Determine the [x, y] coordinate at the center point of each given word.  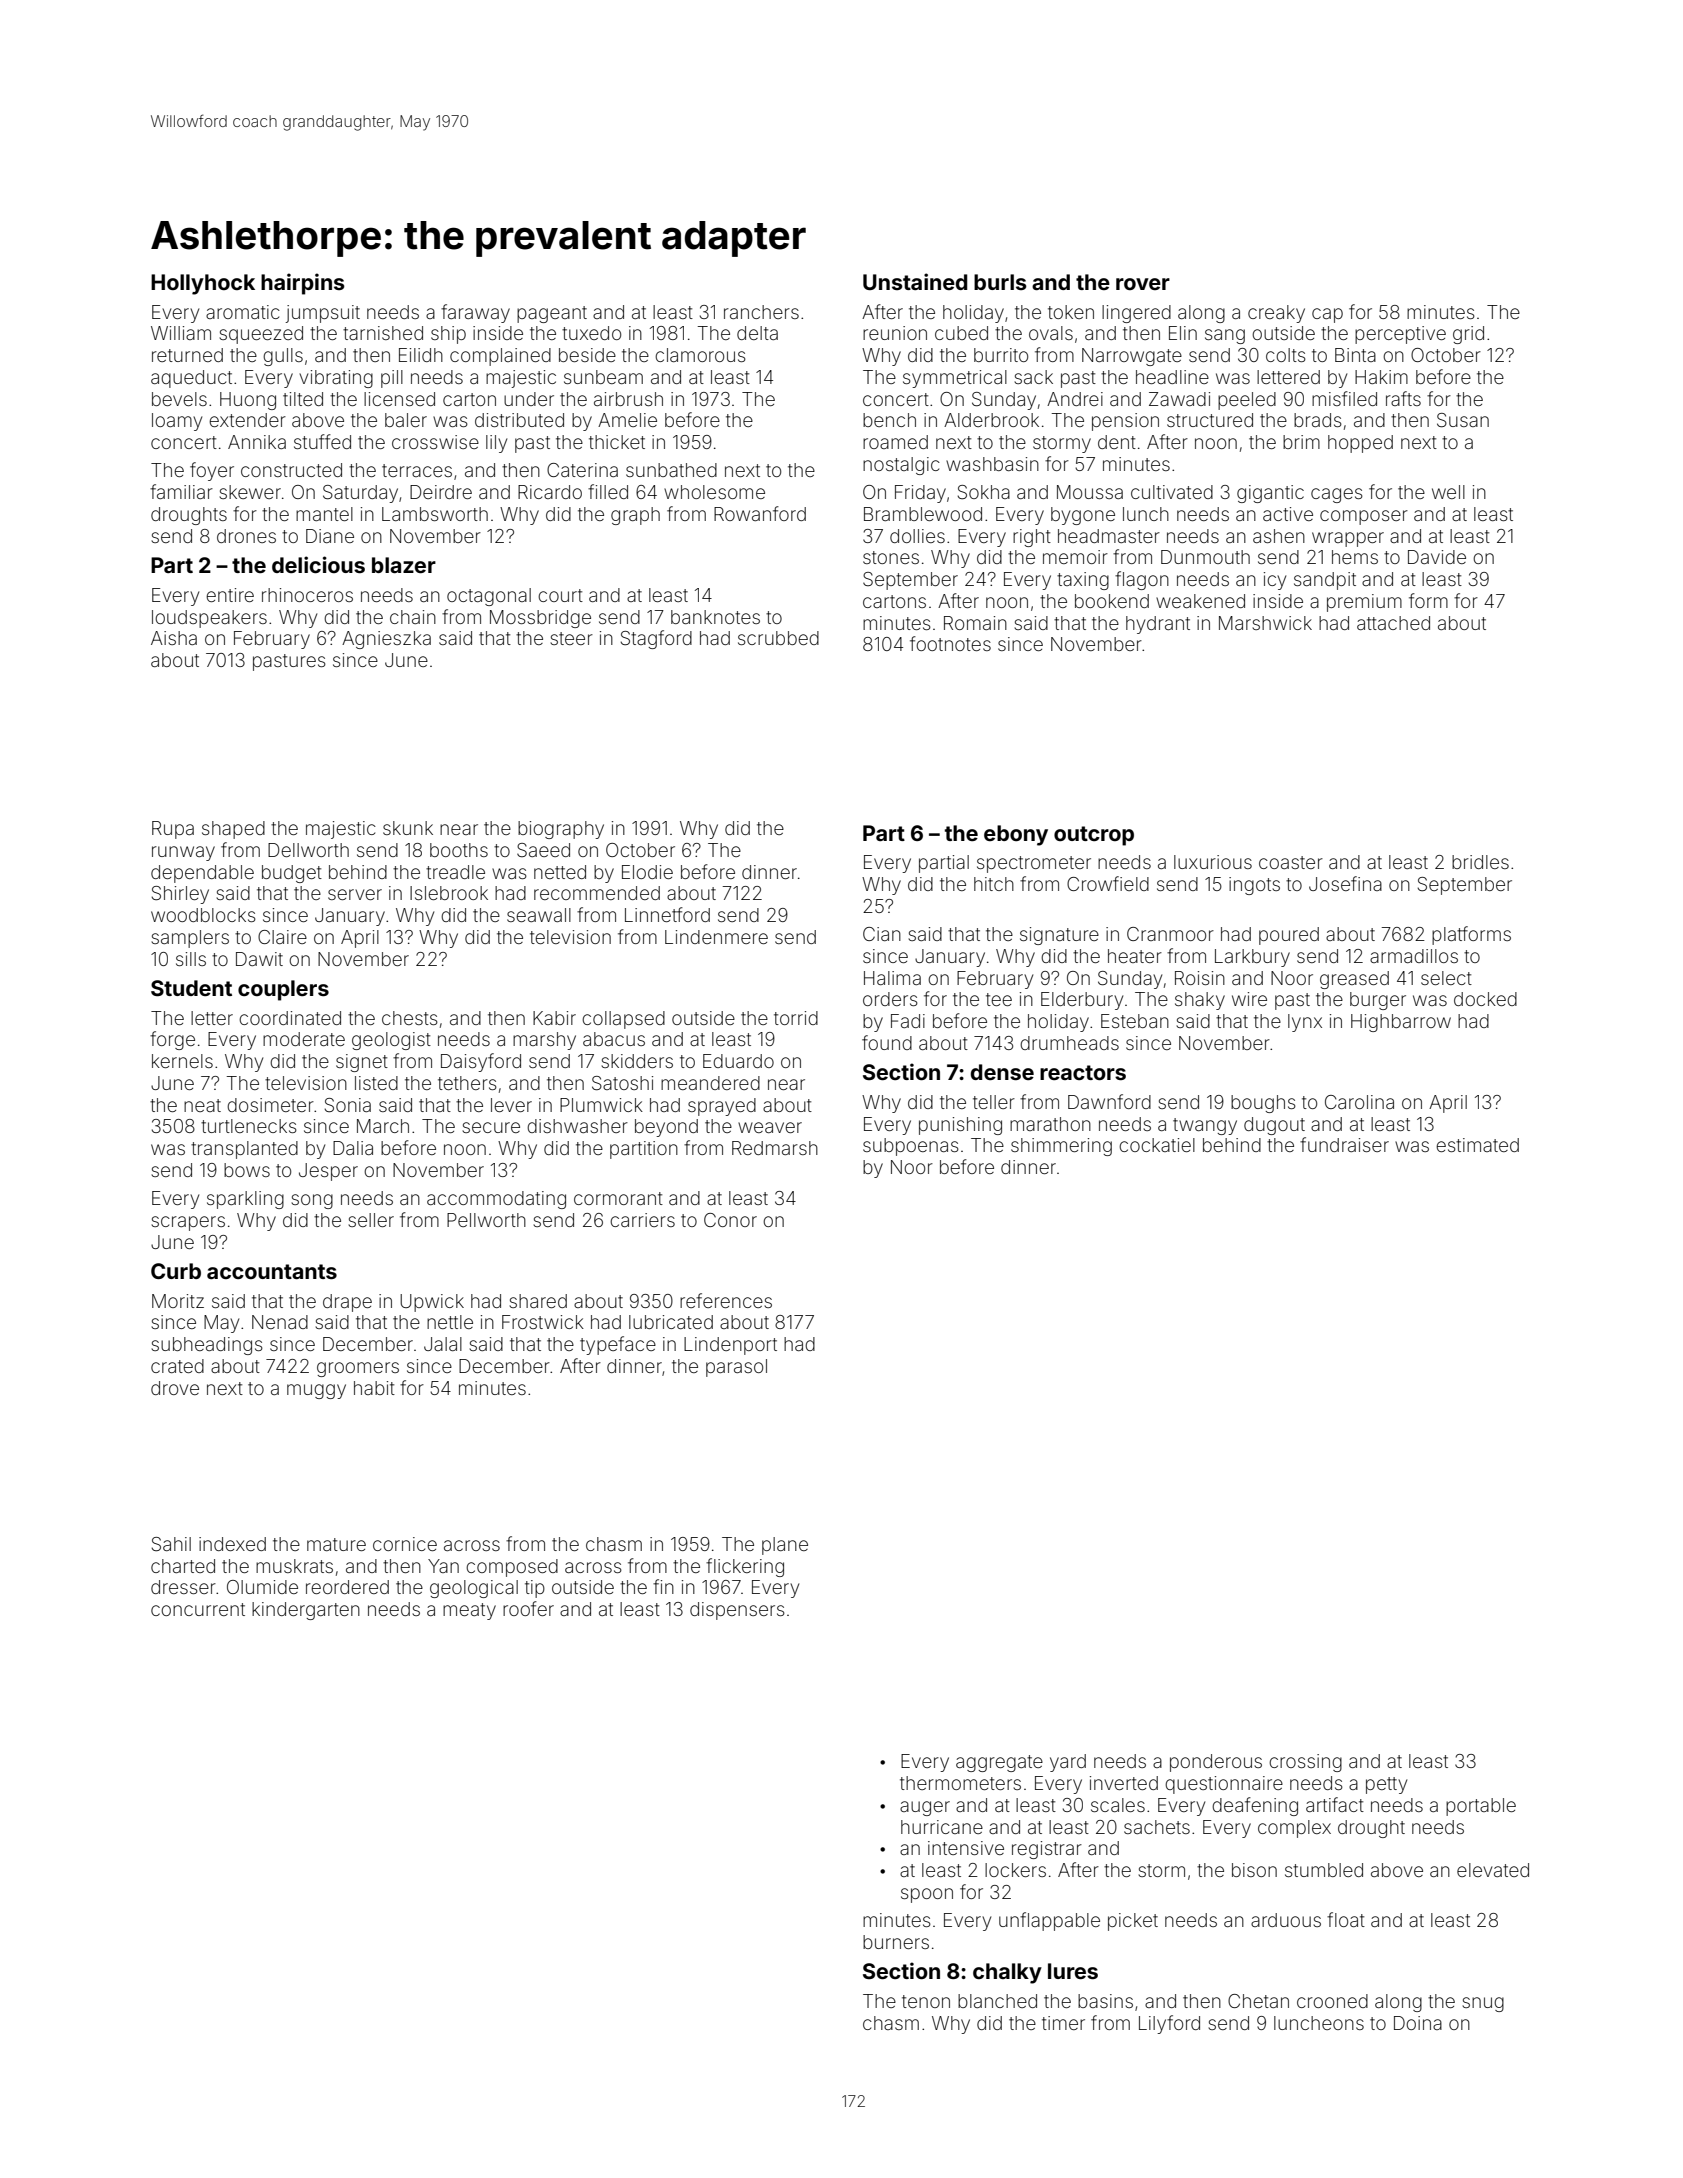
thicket [617, 442]
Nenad [280, 1322]
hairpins [303, 284]
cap [1327, 315]
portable [1481, 1807]
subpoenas [911, 1147]
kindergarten [306, 1611]
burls [1000, 282]
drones [246, 536]
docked [1485, 999]
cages [1337, 495]
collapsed [623, 1020]
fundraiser [1344, 1144]
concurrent [198, 1609]
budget [292, 874]
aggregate [999, 1763]
